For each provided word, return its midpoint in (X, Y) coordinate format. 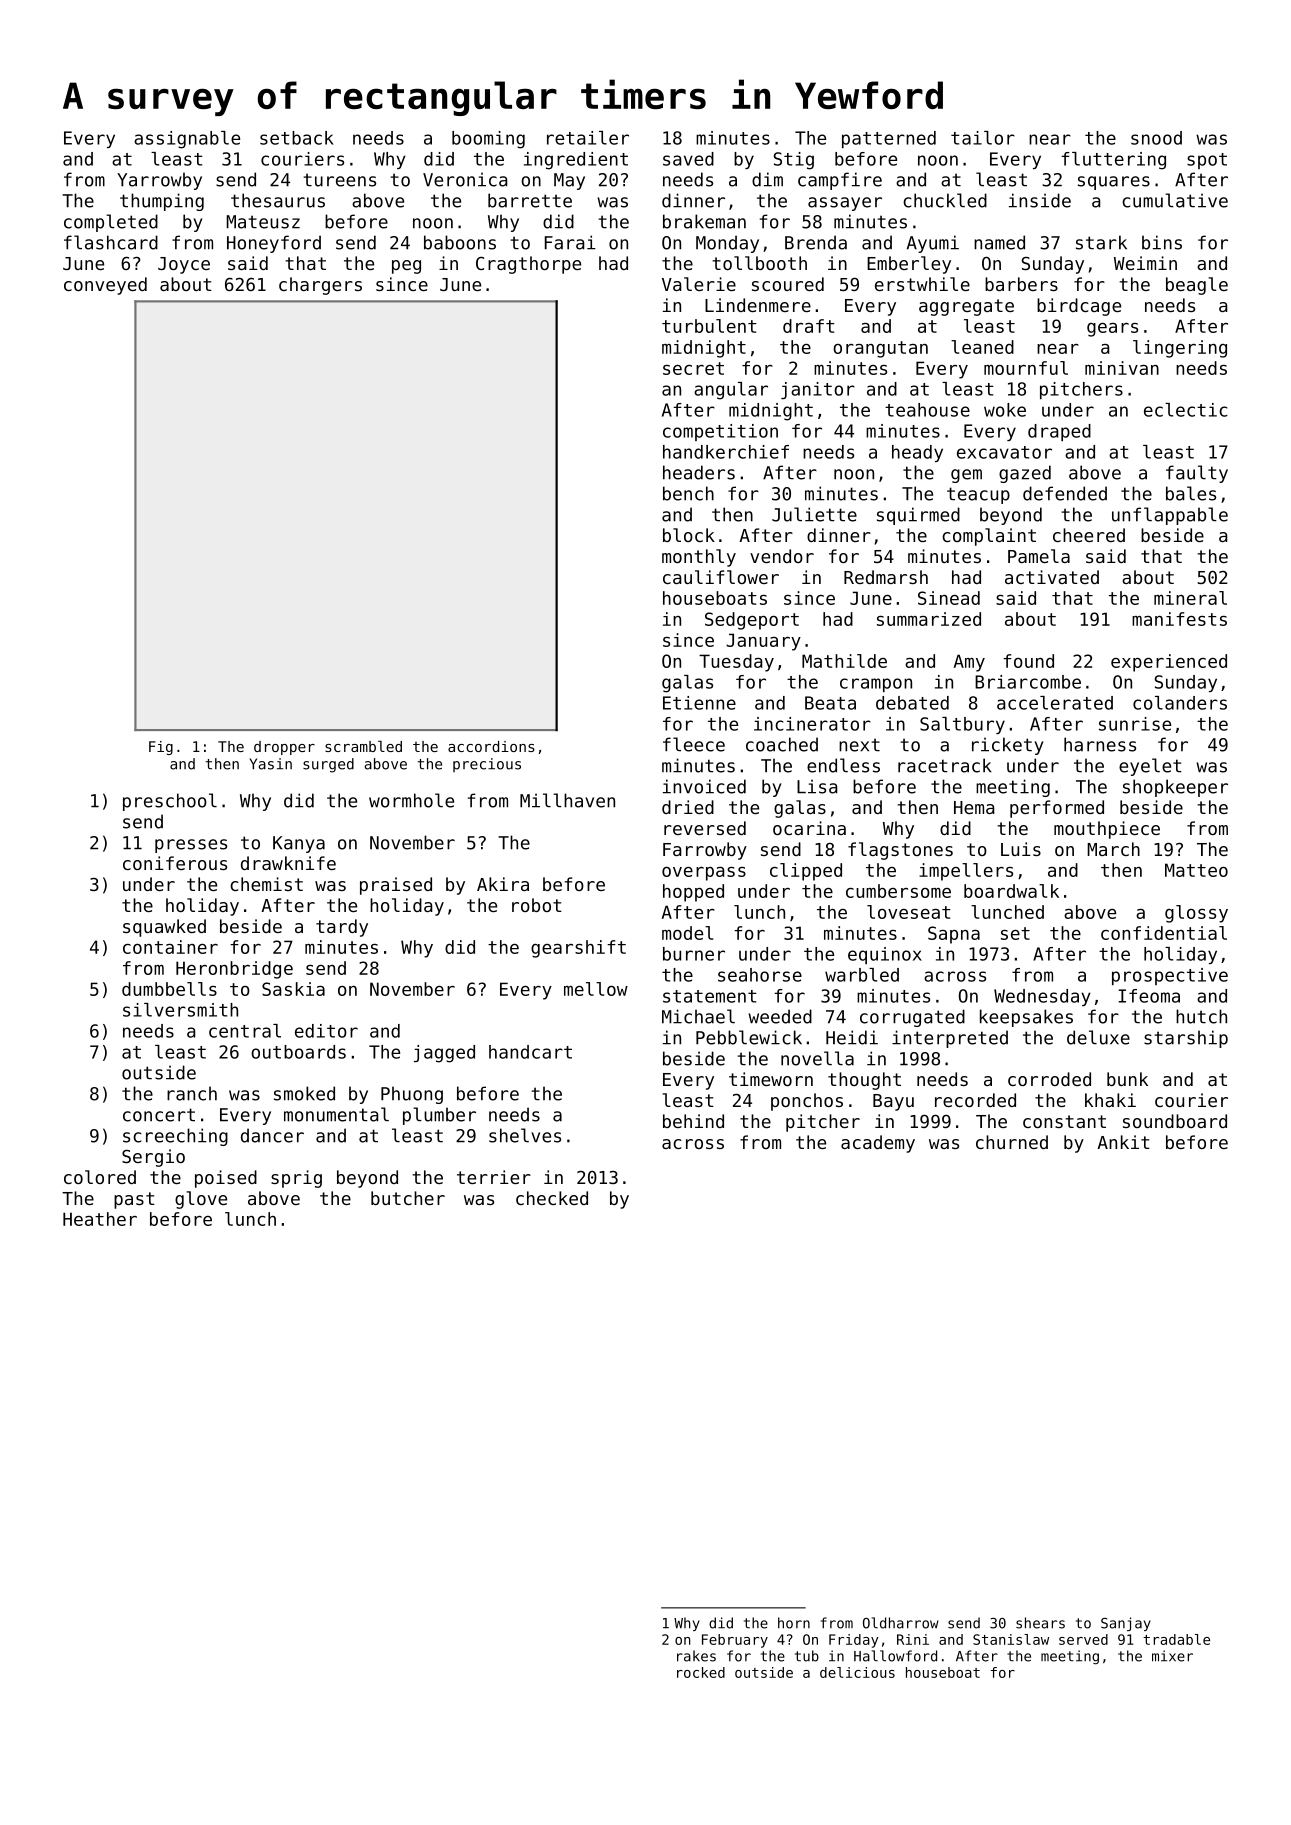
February (735, 1641)
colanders (1180, 703)
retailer (588, 138)
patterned (889, 139)
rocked (701, 1672)
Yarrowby (159, 181)
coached (782, 744)
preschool (170, 802)
